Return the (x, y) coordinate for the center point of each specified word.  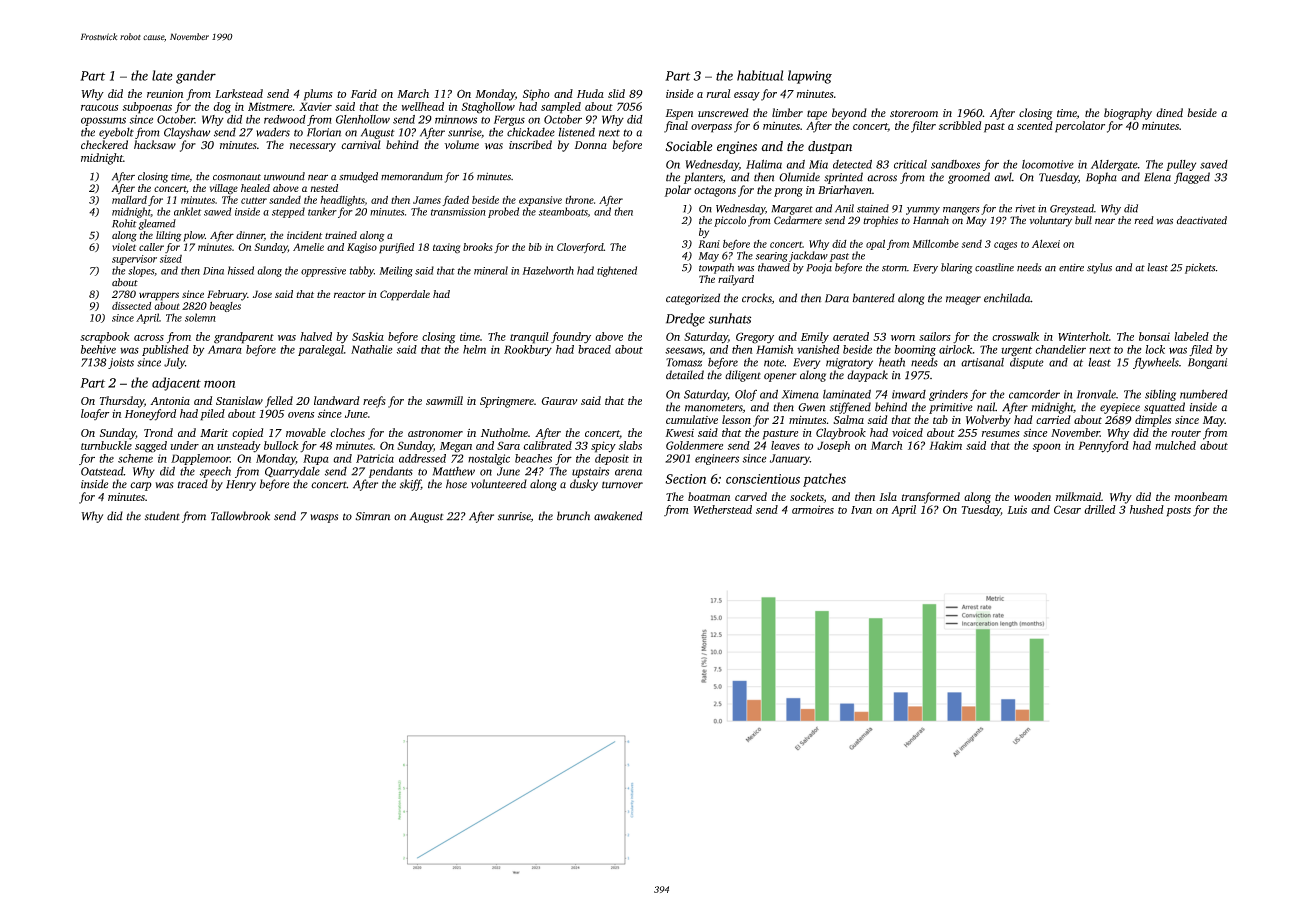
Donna (590, 145)
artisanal (982, 362)
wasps (324, 518)
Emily (815, 338)
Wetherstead (722, 509)
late (162, 75)
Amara (225, 349)
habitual (760, 75)
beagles (225, 307)
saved (1214, 164)
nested (324, 188)
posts (1179, 512)
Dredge (685, 320)
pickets (1200, 268)
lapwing (810, 77)
